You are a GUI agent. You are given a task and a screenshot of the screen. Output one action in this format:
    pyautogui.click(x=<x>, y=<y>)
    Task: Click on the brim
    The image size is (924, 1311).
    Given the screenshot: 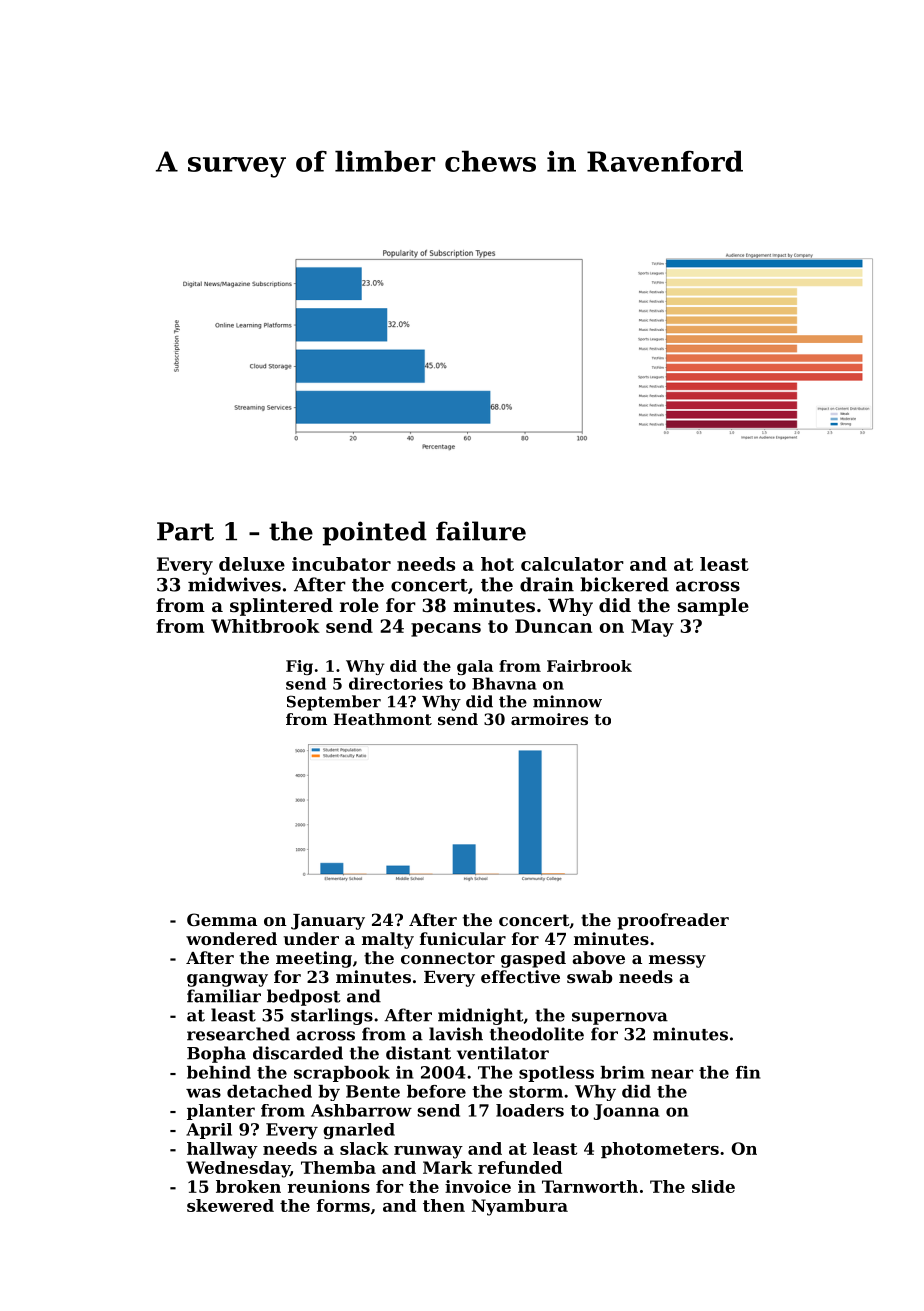 What is the action you would take?
    pyautogui.click(x=622, y=1072)
